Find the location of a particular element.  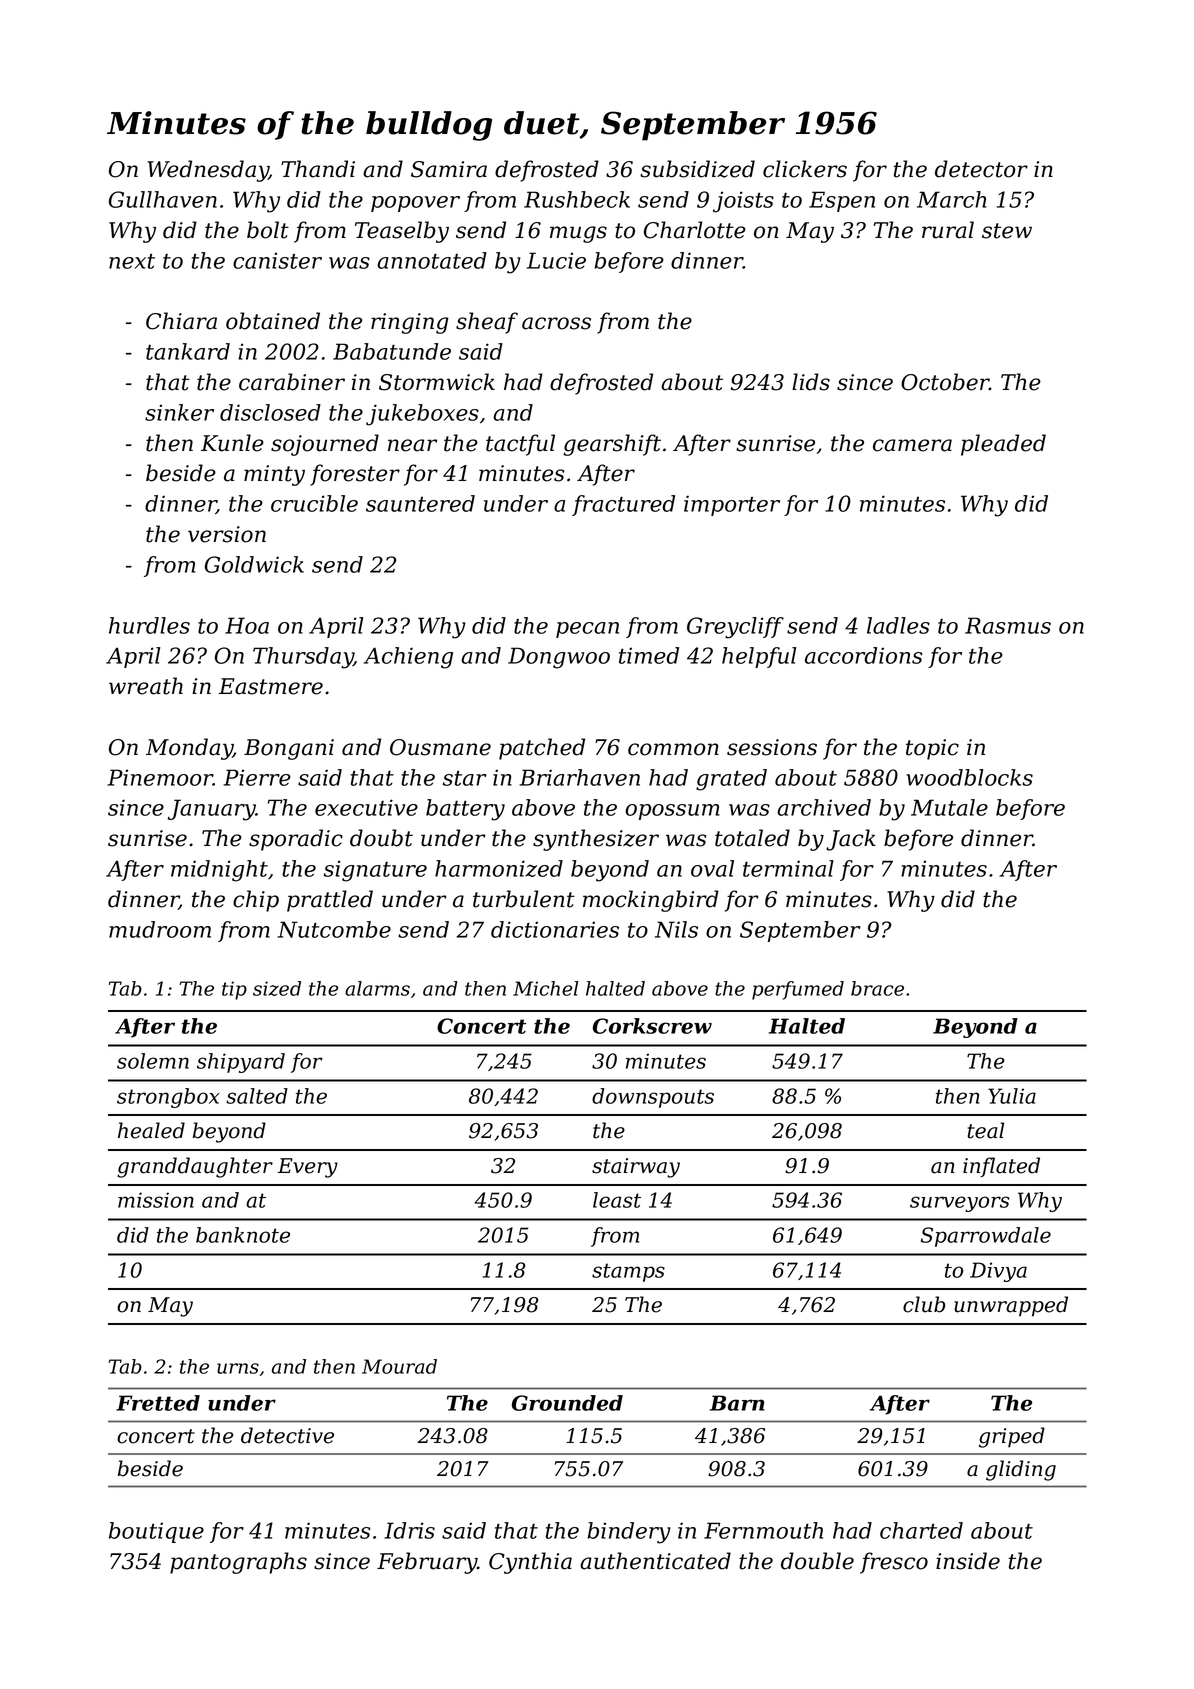

Samira is located at coordinates (449, 169).
